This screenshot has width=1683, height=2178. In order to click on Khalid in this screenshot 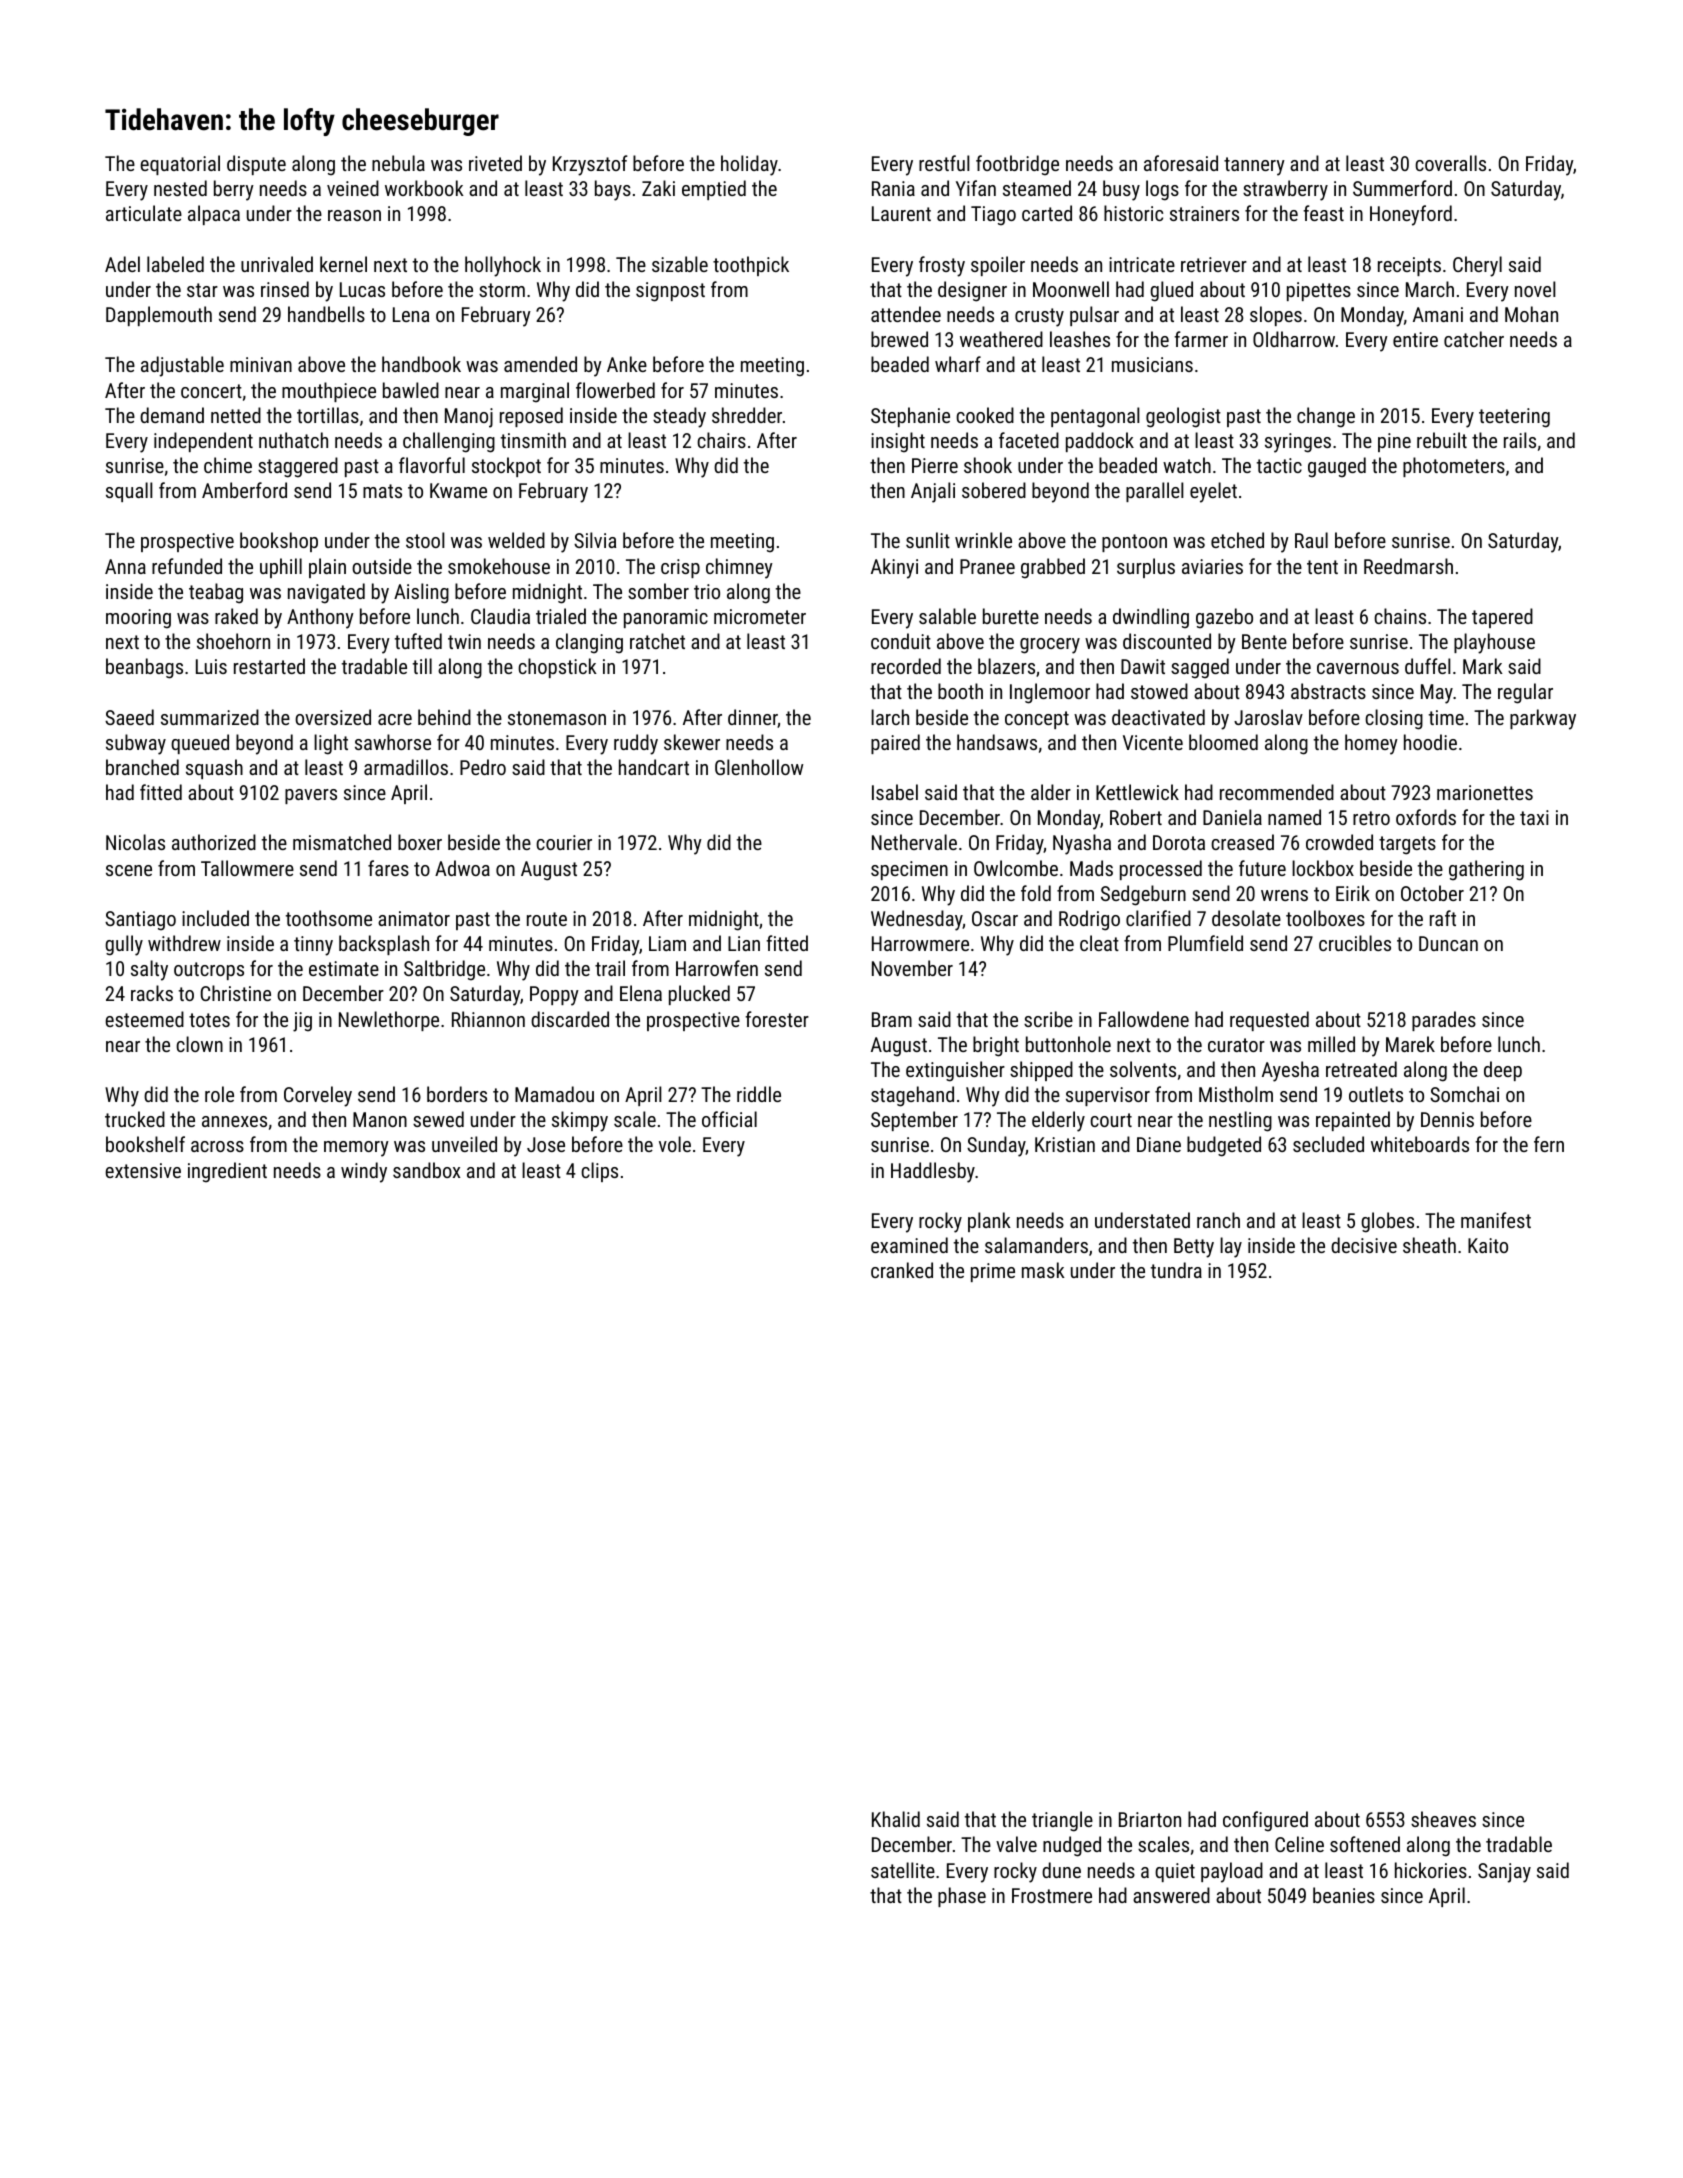, I will do `click(896, 1819)`.
